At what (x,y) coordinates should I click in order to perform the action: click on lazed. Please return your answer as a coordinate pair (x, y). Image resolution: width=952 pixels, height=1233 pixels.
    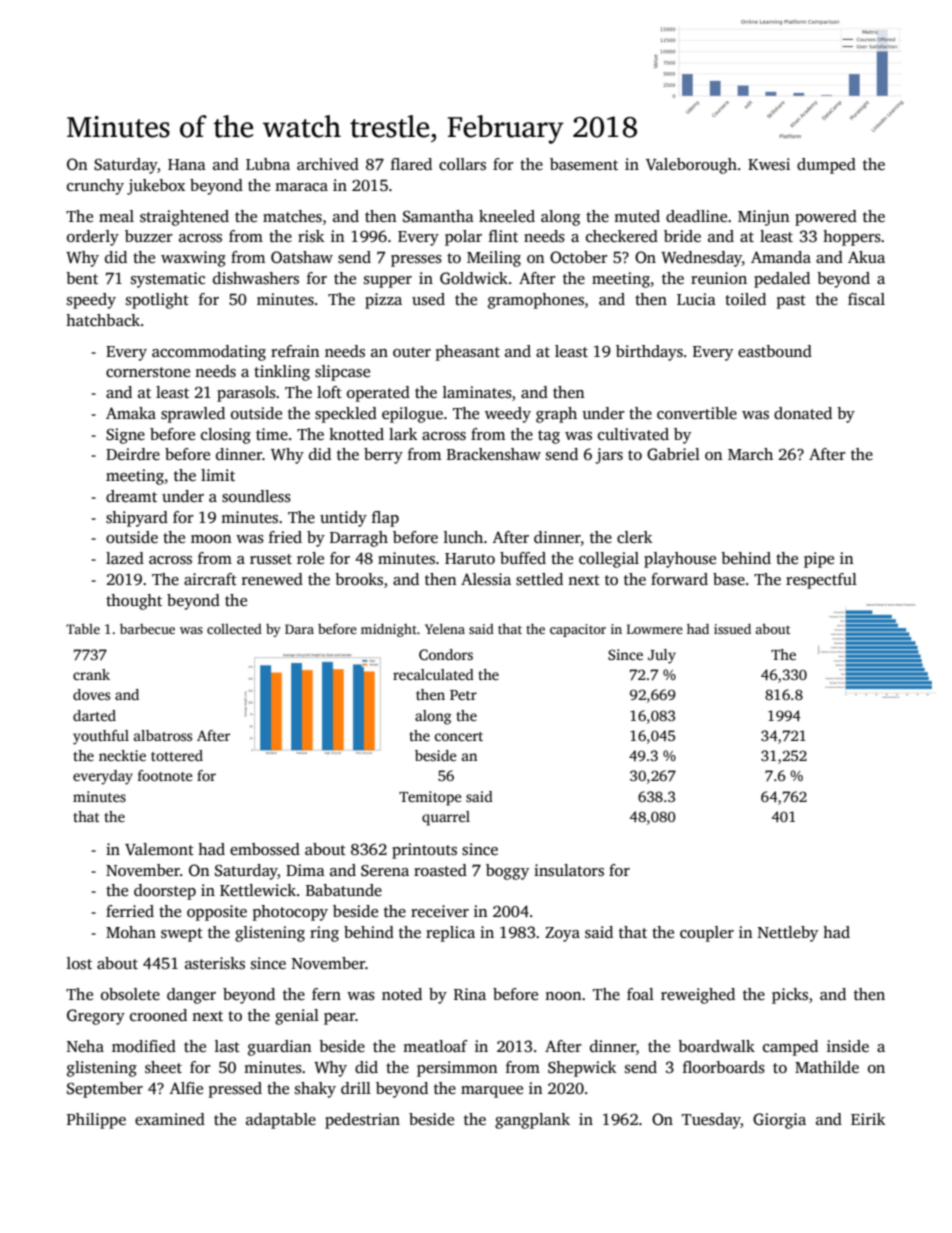
    Looking at the image, I should click on (125, 558).
